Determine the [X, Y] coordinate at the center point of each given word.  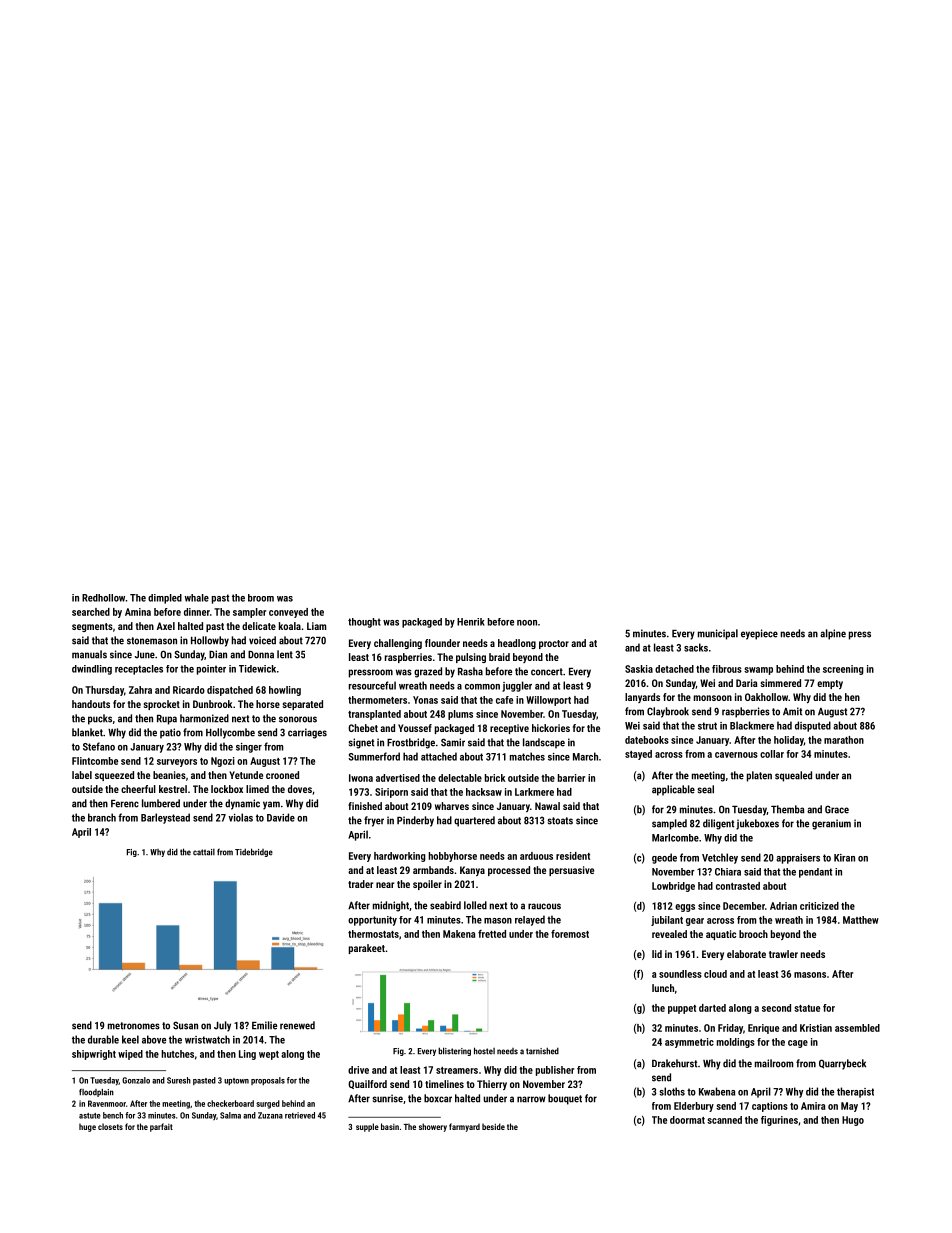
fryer [374, 821]
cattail [204, 852]
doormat [687, 1120]
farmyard [464, 1127]
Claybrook [668, 712]
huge [87, 1127]
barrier [571, 778]
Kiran [844, 858]
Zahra [140, 690]
